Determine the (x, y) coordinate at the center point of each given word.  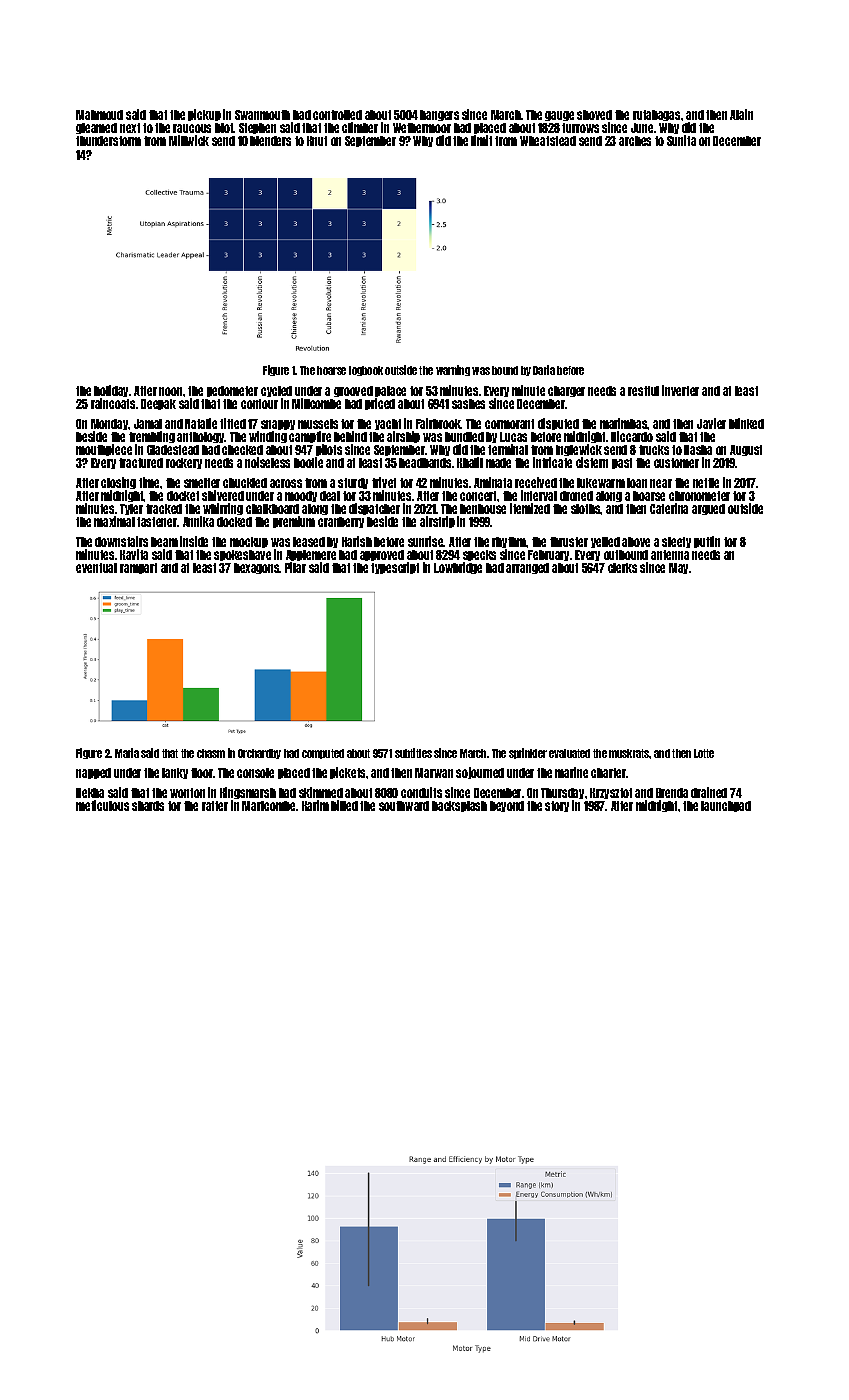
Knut (317, 141)
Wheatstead (548, 141)
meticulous (102, 805)
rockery (184, 463)
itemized (530, 508)
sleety (676, 542)
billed (344, 805)
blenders (270, 141)
